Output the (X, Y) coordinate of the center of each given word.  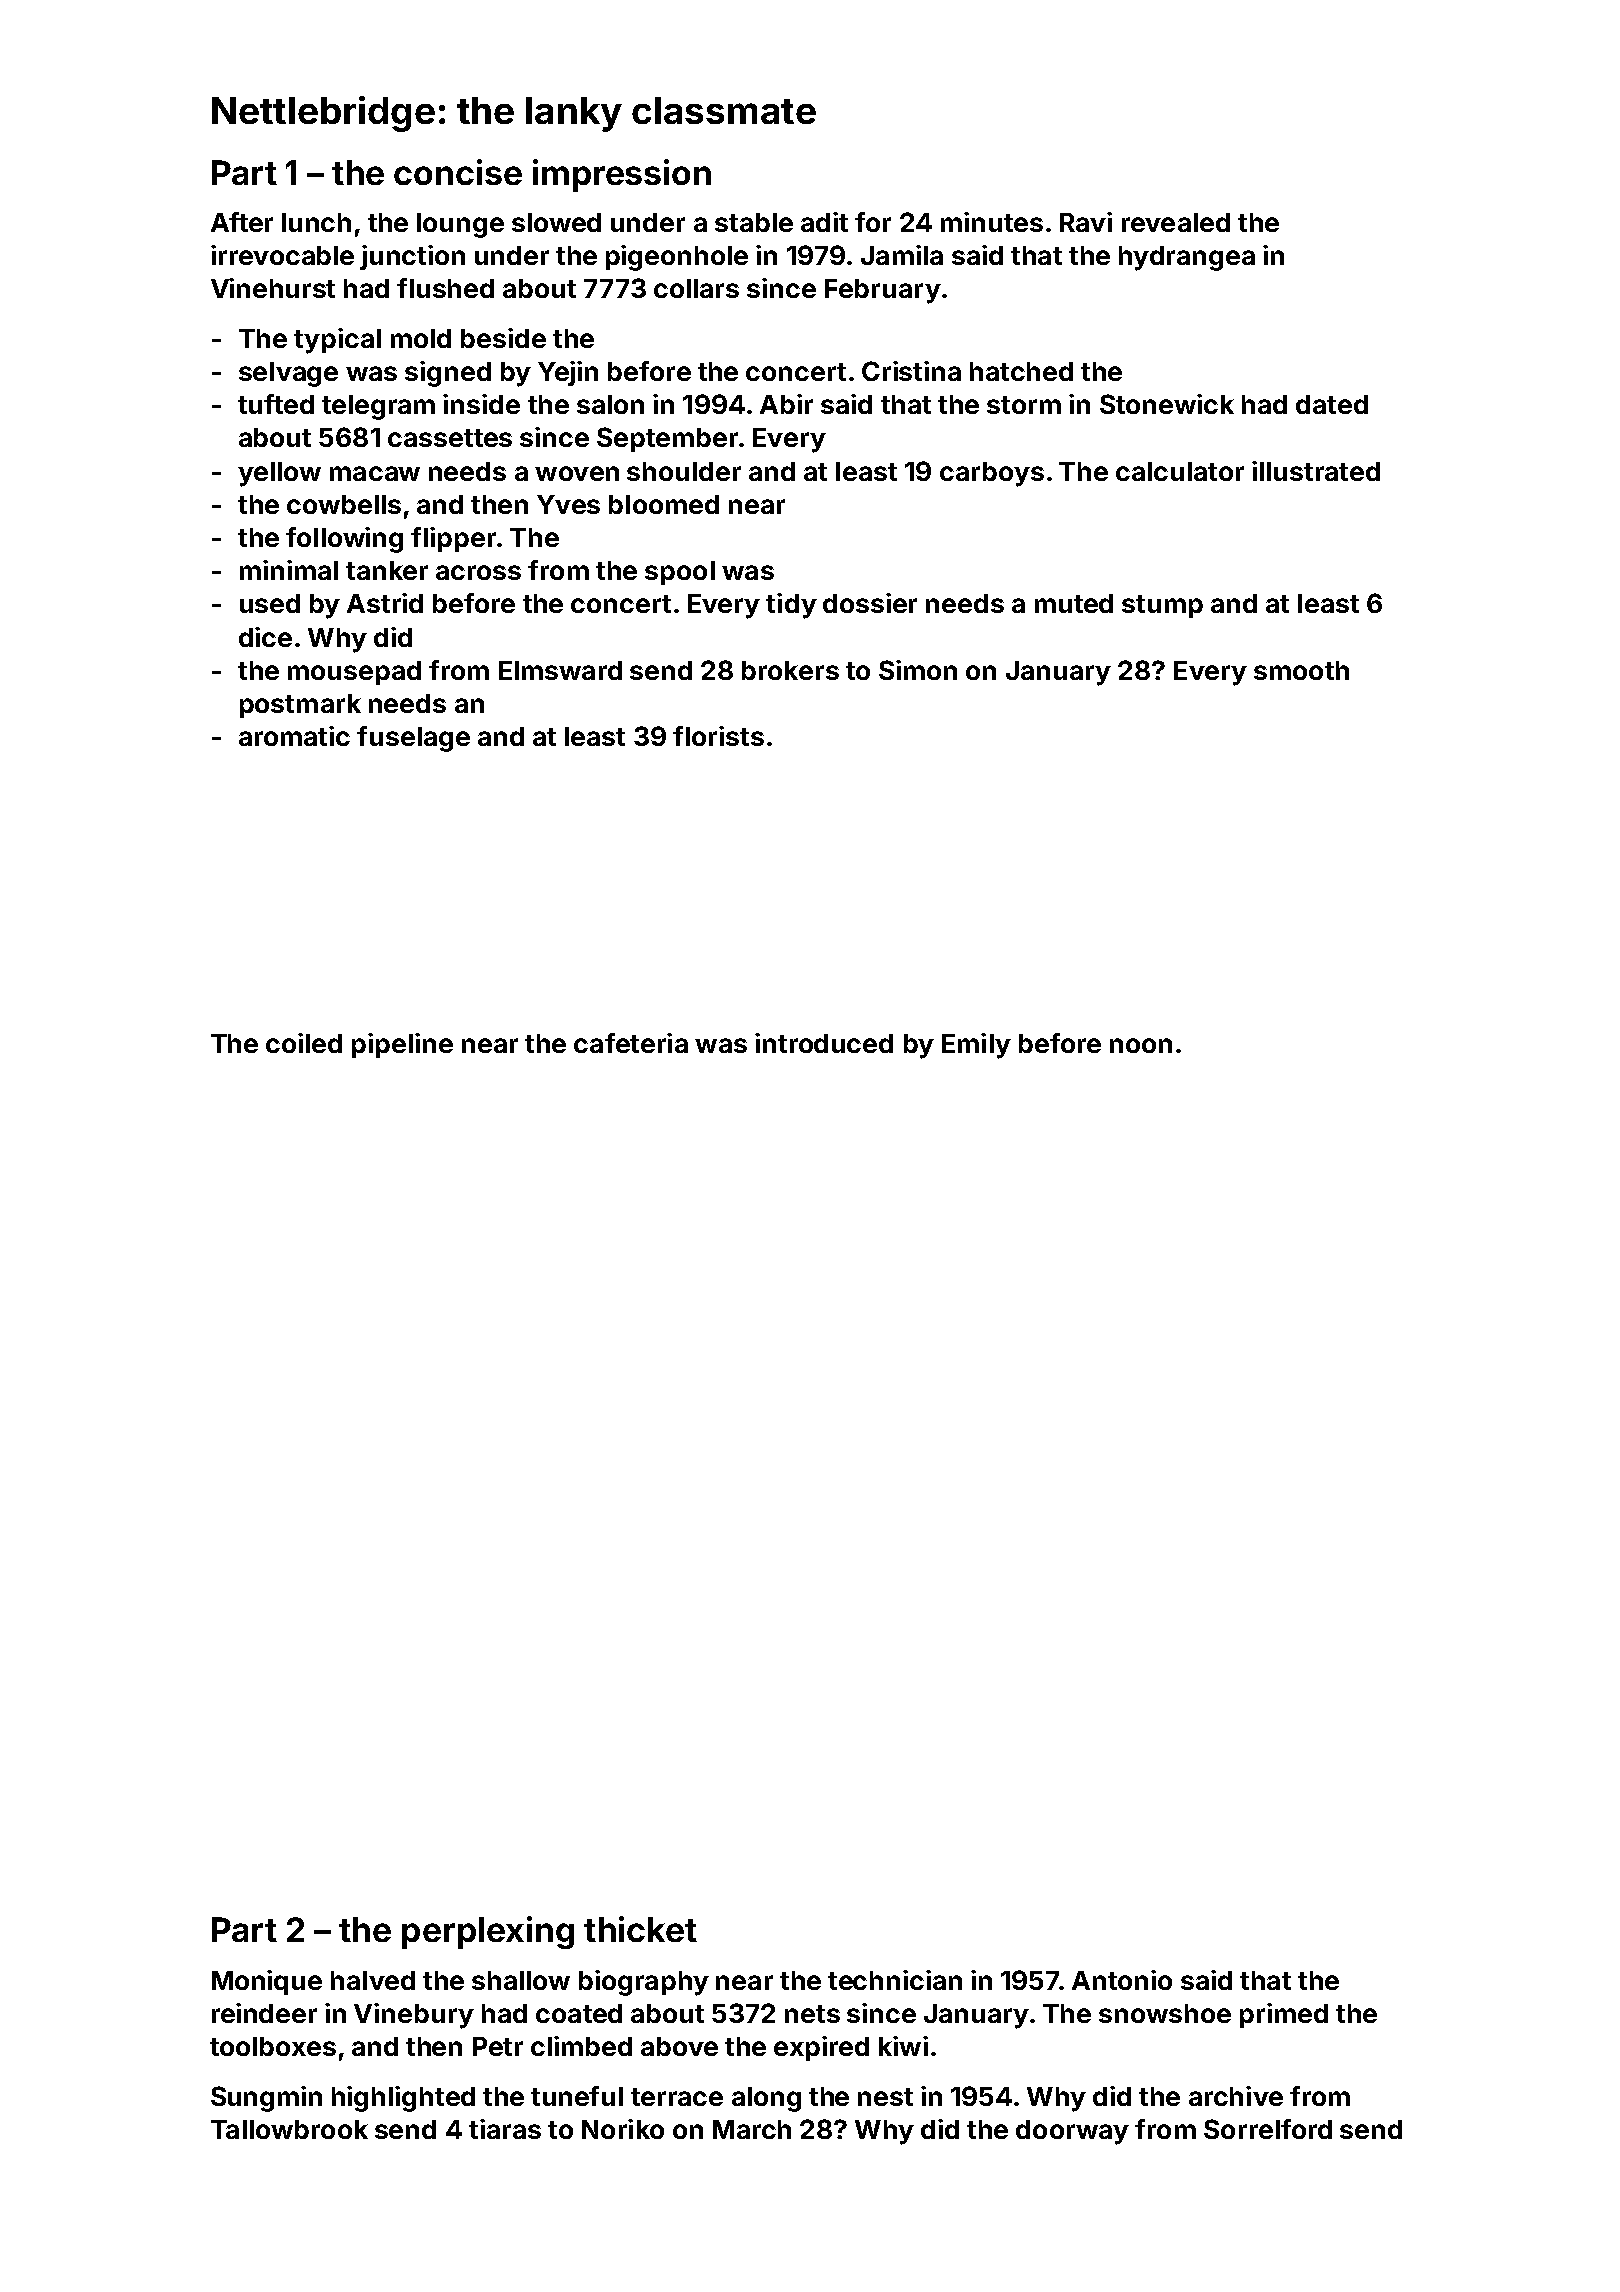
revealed (1176, 222)
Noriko (623, 2129)
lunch (316, 222)
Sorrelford (1268, 2129)
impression (622, 175)
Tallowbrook (289, 2129)
